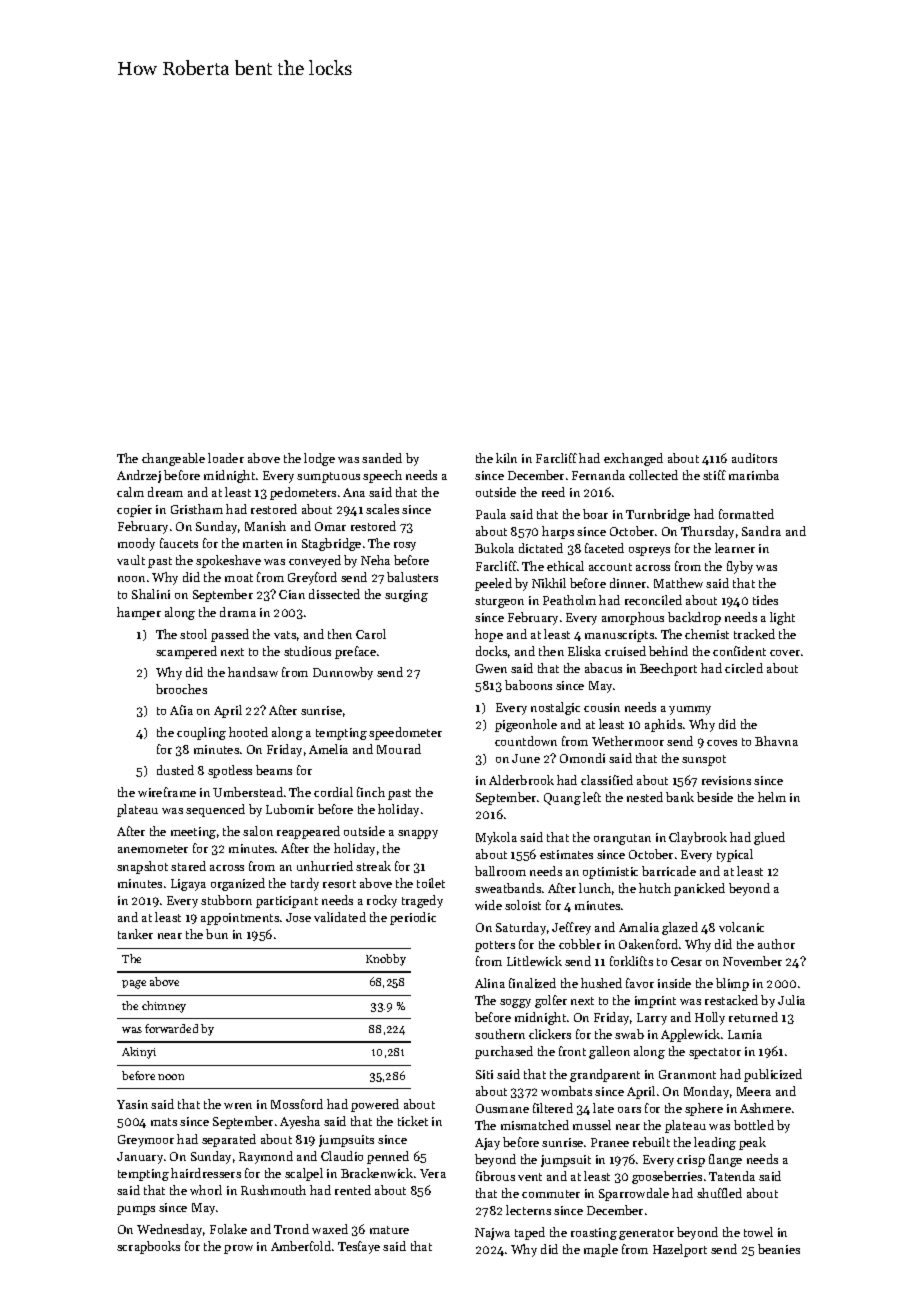 The image size is (924, 1308). What do you see at coordinates (297, 1104) in the screenshot?
I see `Mossford` at bounding box center [297, 1104].
